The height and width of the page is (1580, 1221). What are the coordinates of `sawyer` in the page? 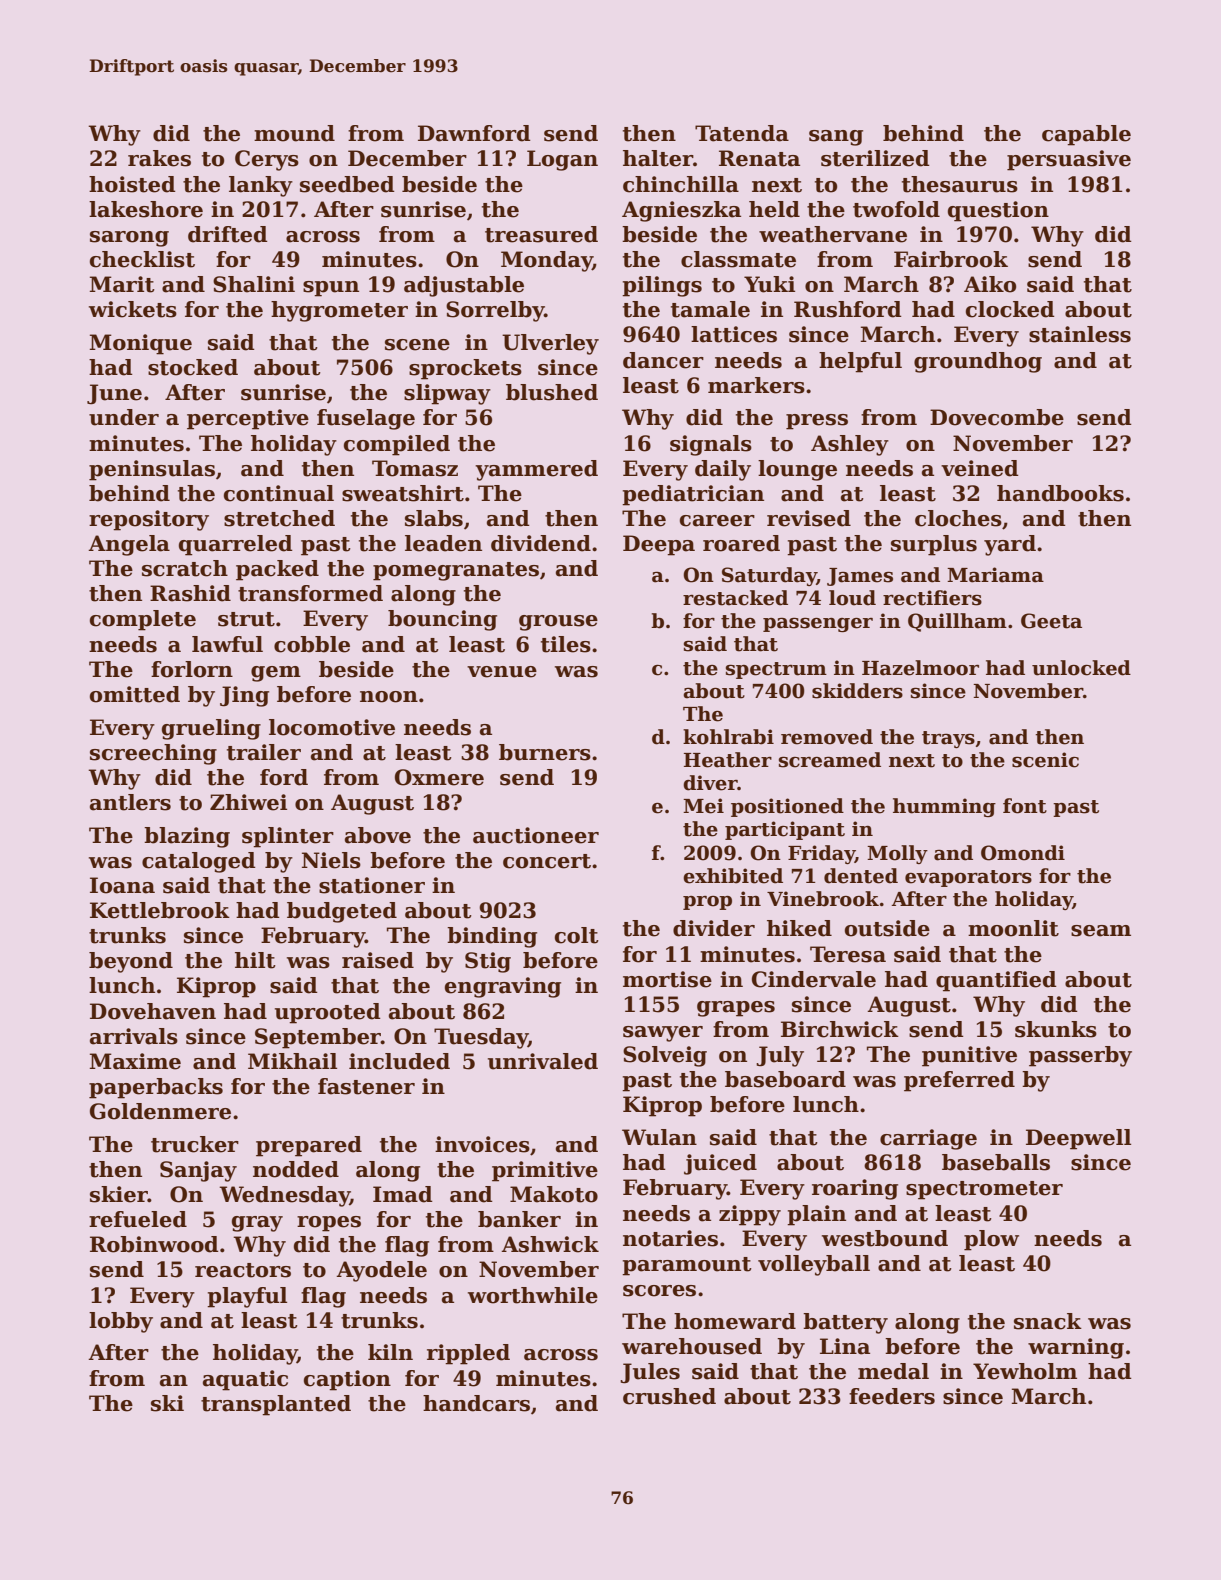 It's located at (663, 1034).
